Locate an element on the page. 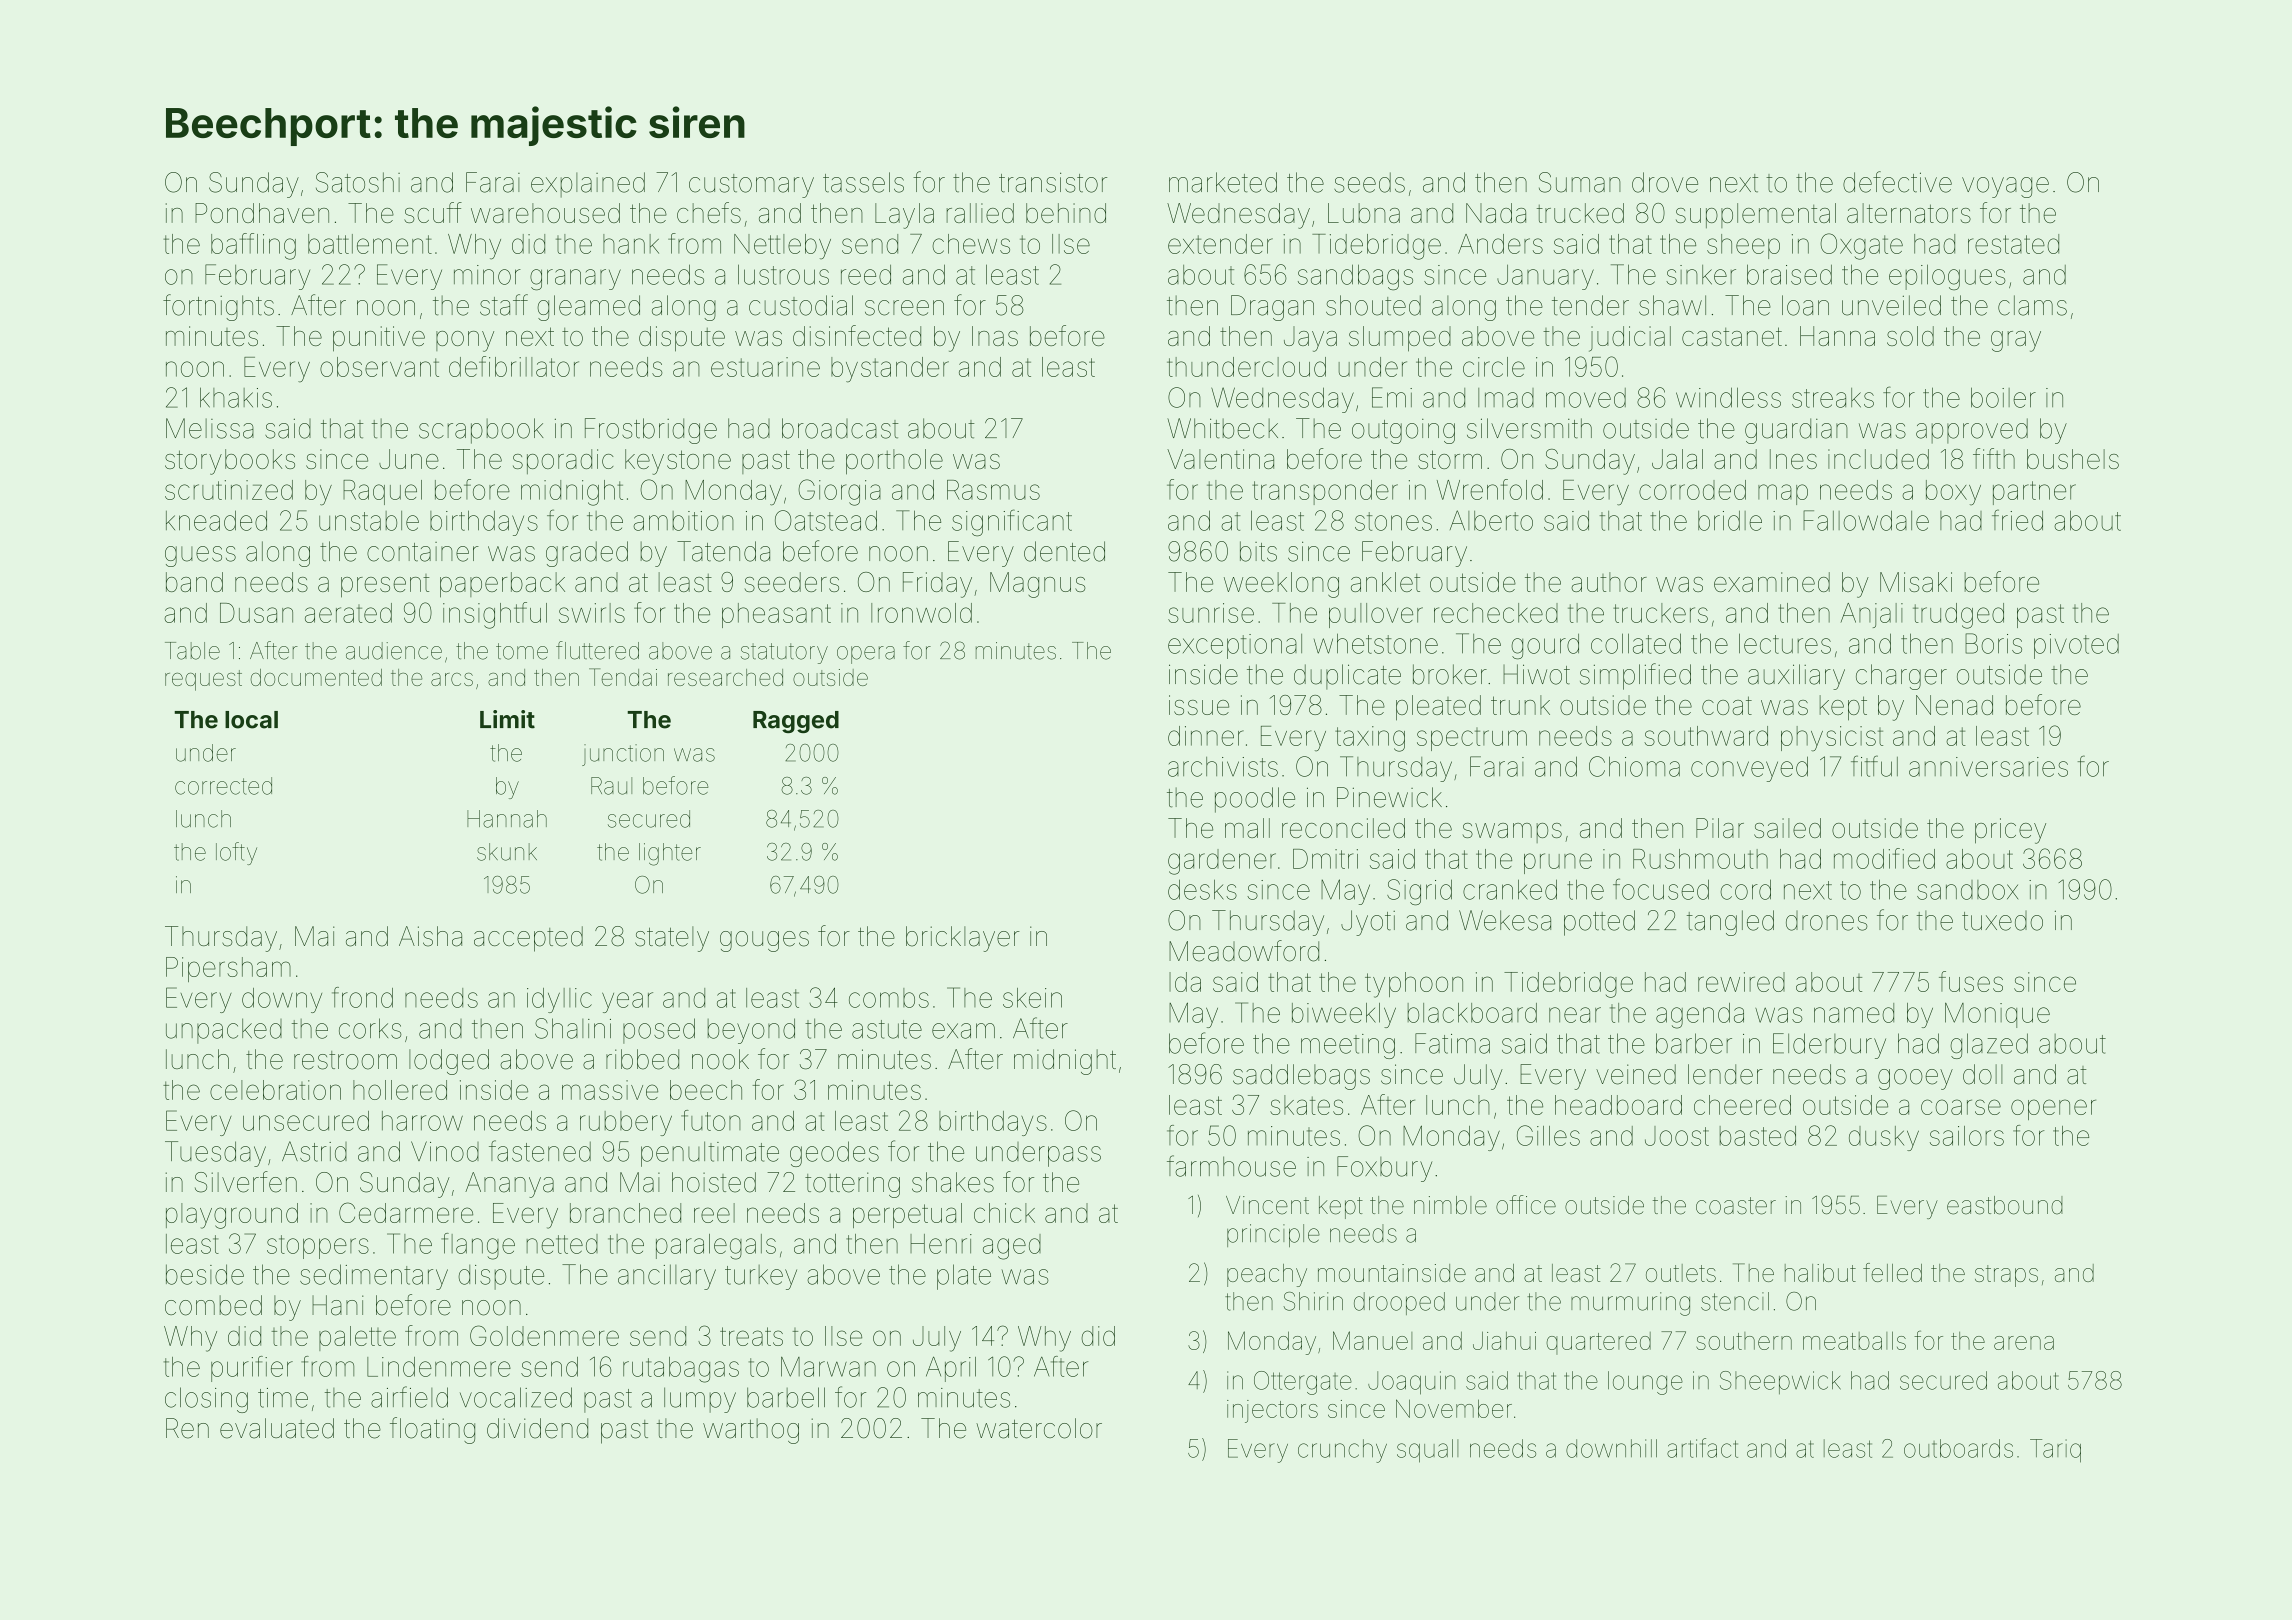 Image resolution: width=2292 pixels, height=1620 pixels. Tatenda is located at coordinates (723, 551).
